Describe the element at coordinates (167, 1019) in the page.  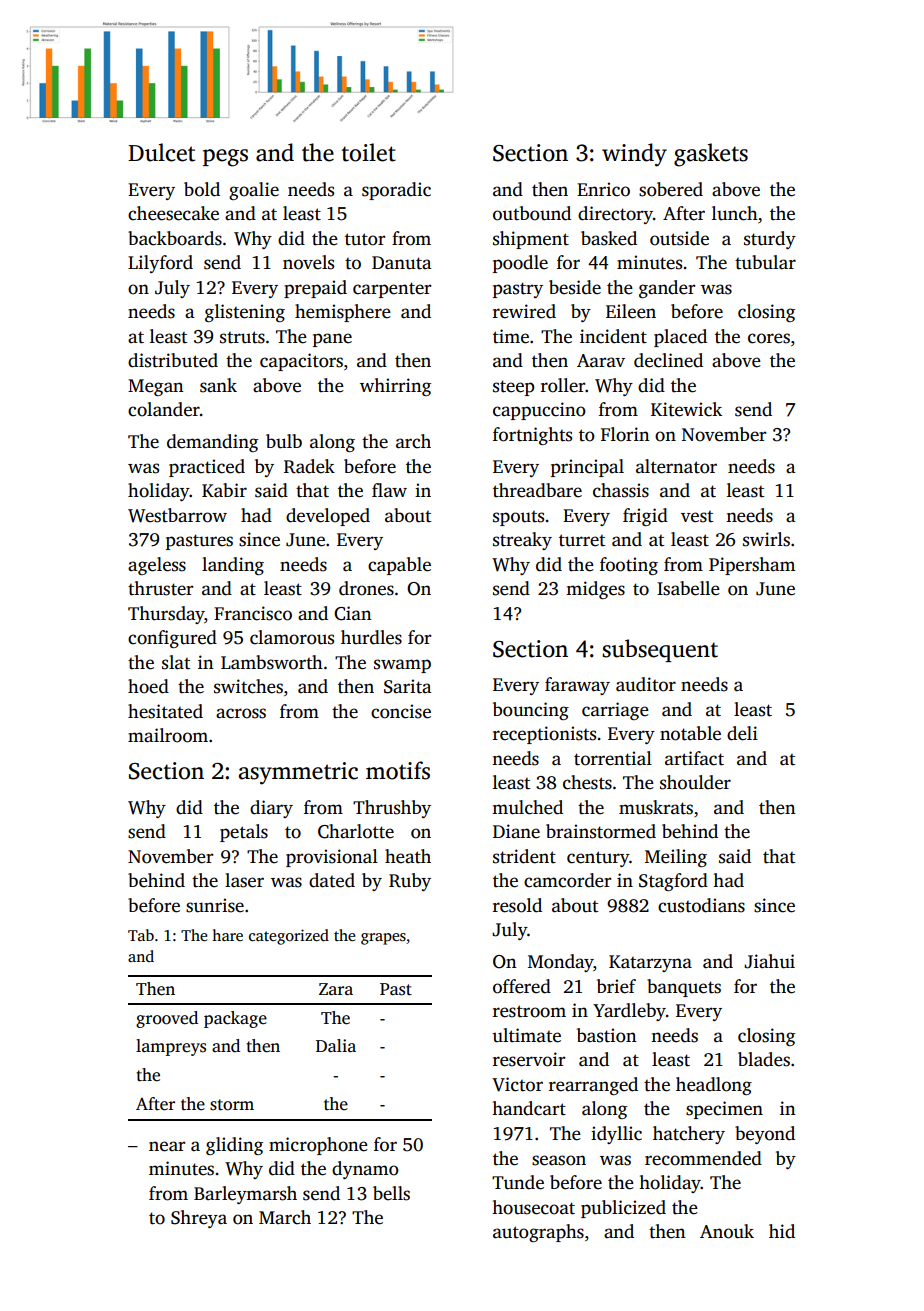
I see `grooved` at that location.
